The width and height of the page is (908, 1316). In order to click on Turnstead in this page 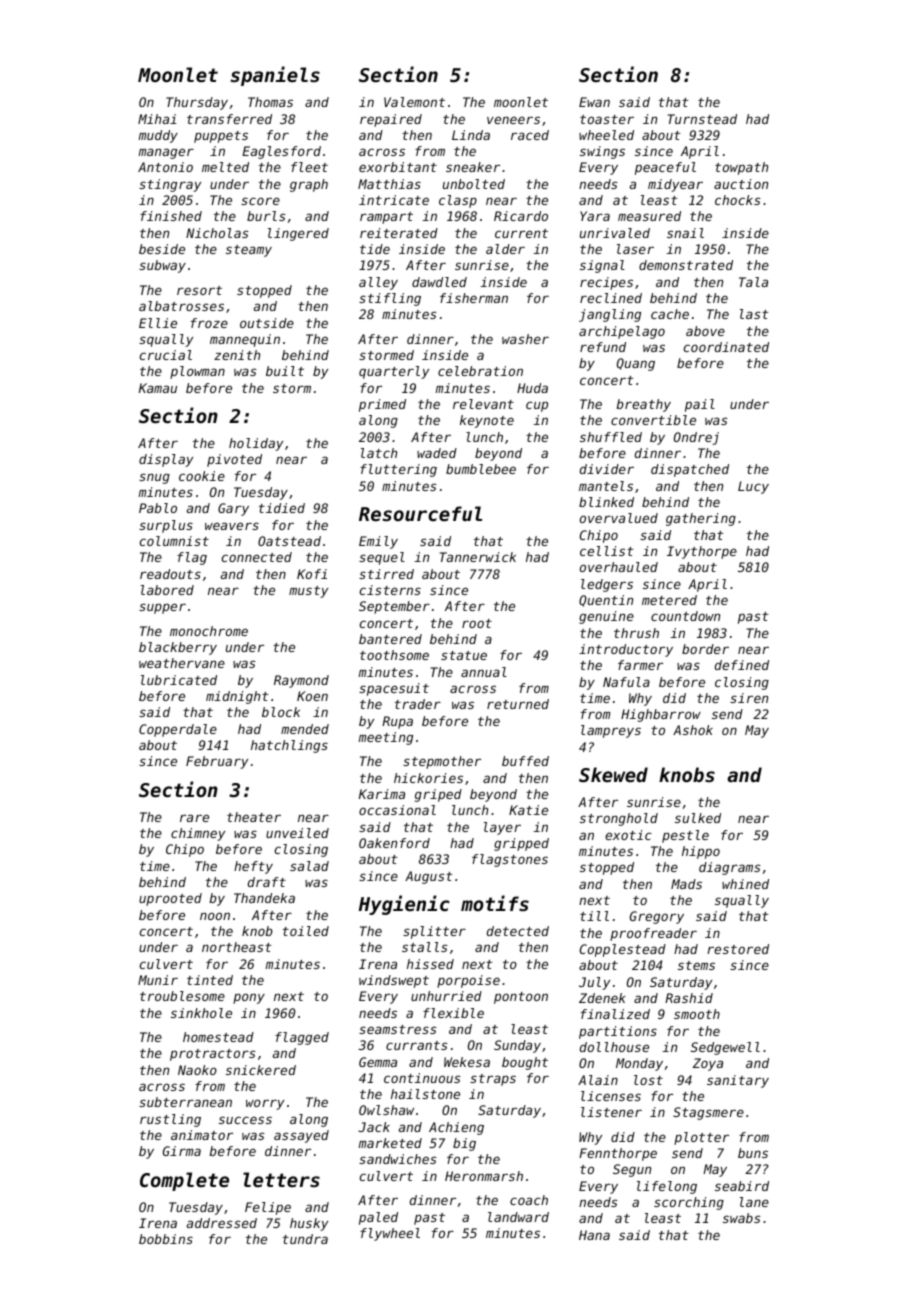, I will do `click(702, 119)`.
